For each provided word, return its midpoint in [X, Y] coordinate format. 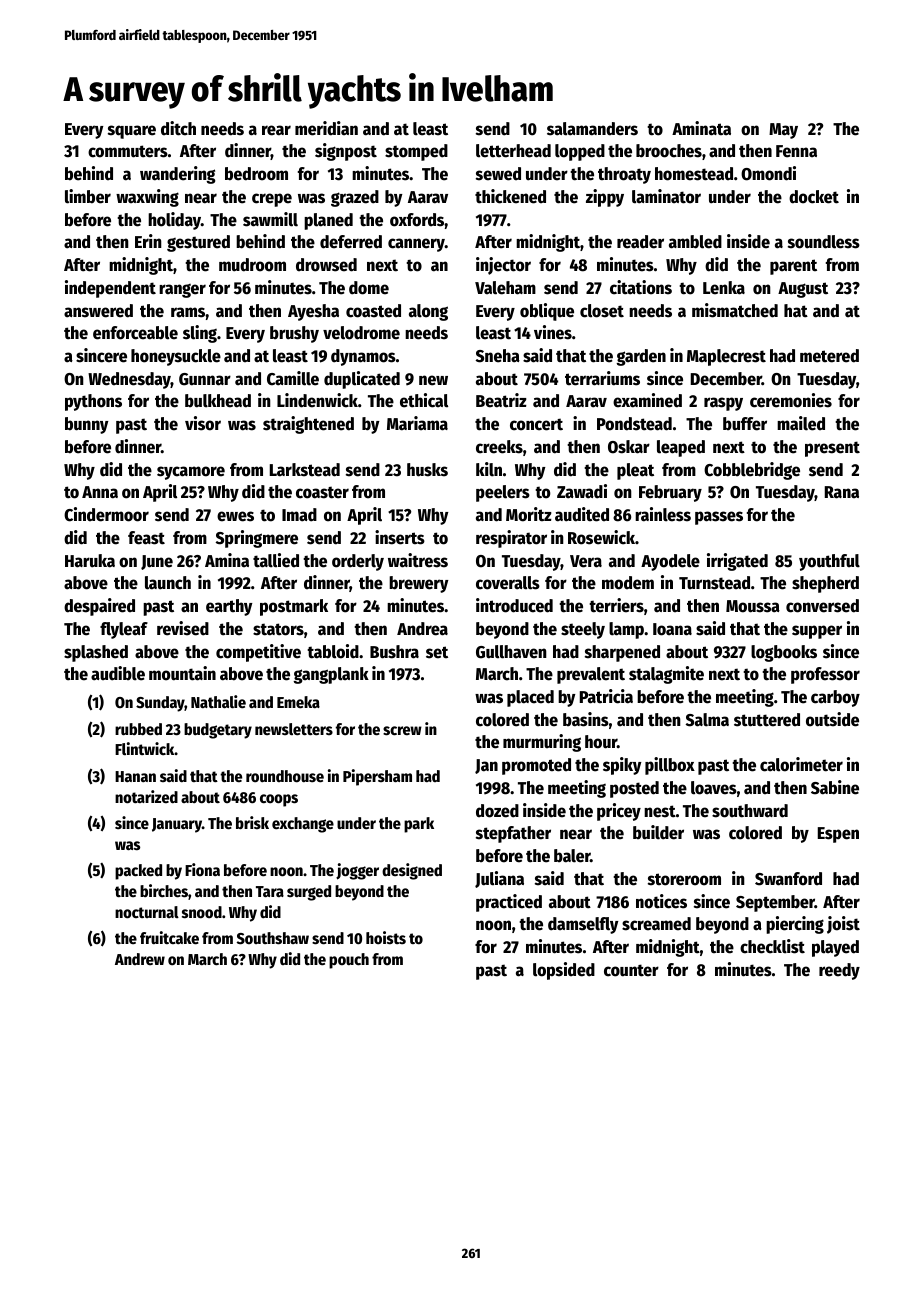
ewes [235, 516]
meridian [326, 128]
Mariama [417, 423]
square [132, 132]
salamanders [592, 129]
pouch [349, 961]
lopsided [564, 971]
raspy [723, 404]
